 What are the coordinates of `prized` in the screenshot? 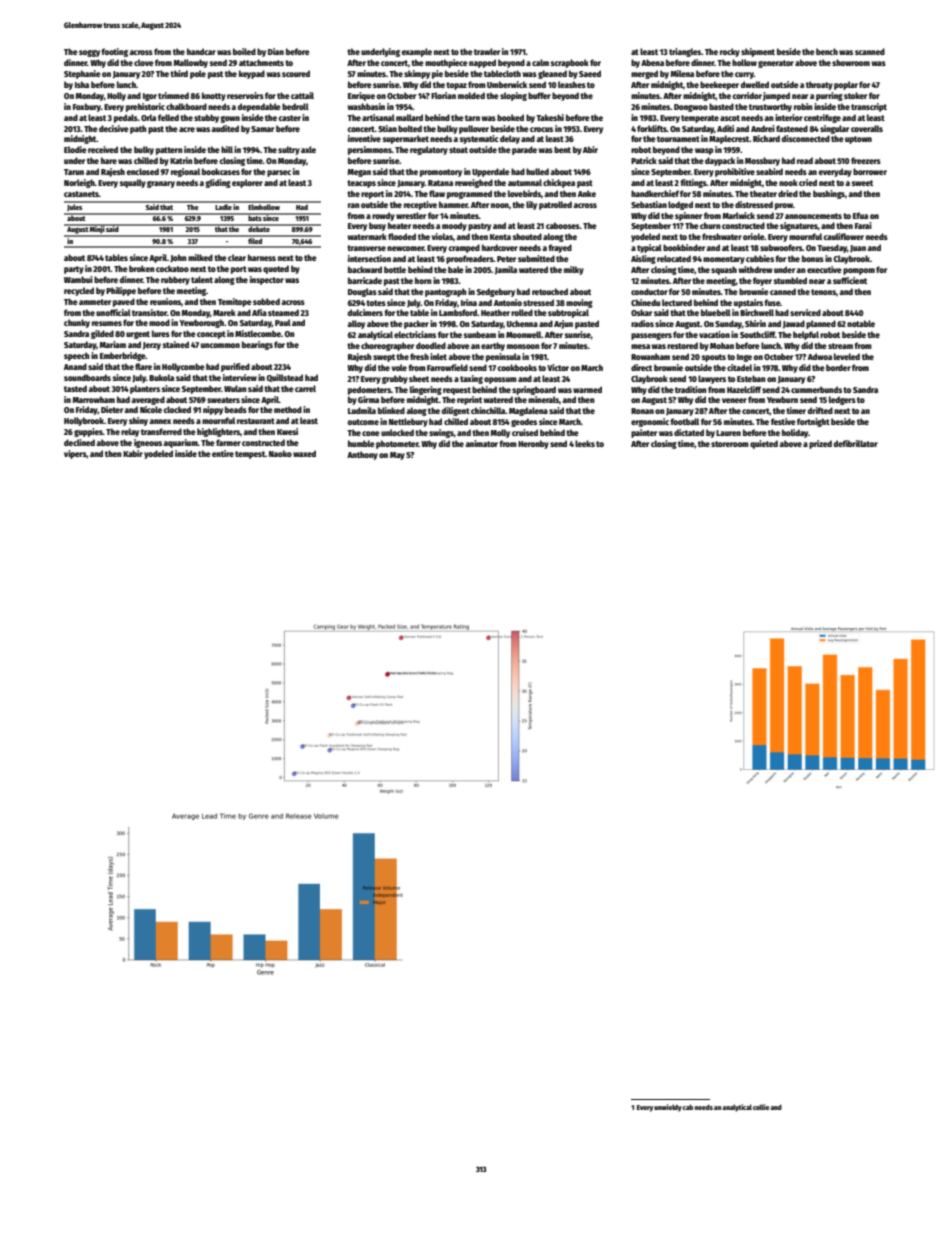 It's located at (820, 444).
